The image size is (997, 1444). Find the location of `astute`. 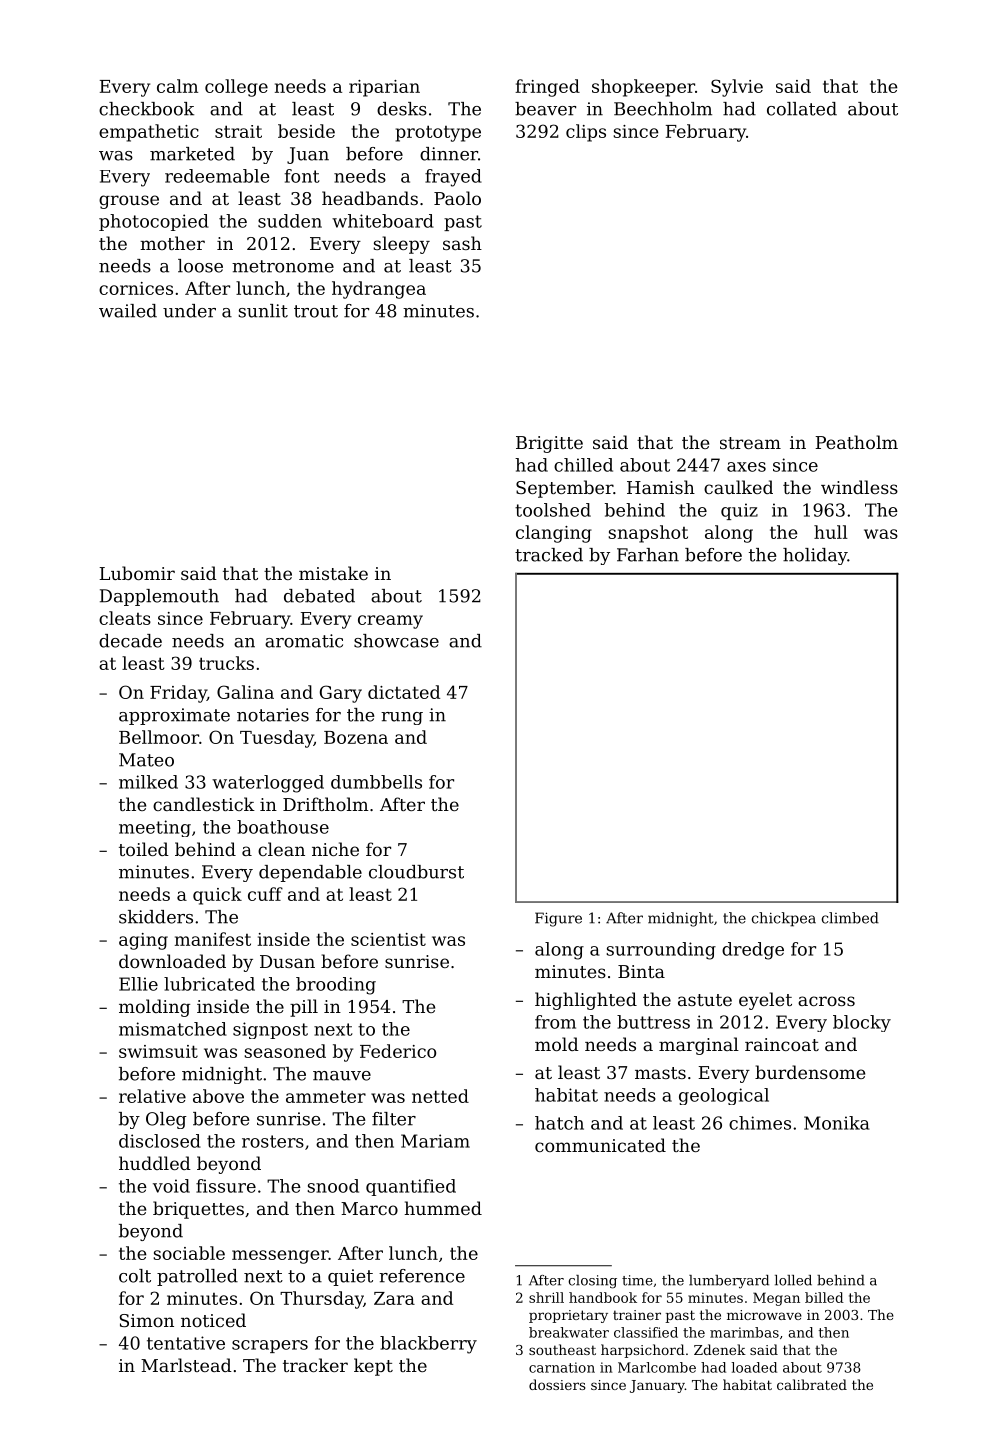

astute is located at coordinates (705, 1000).
